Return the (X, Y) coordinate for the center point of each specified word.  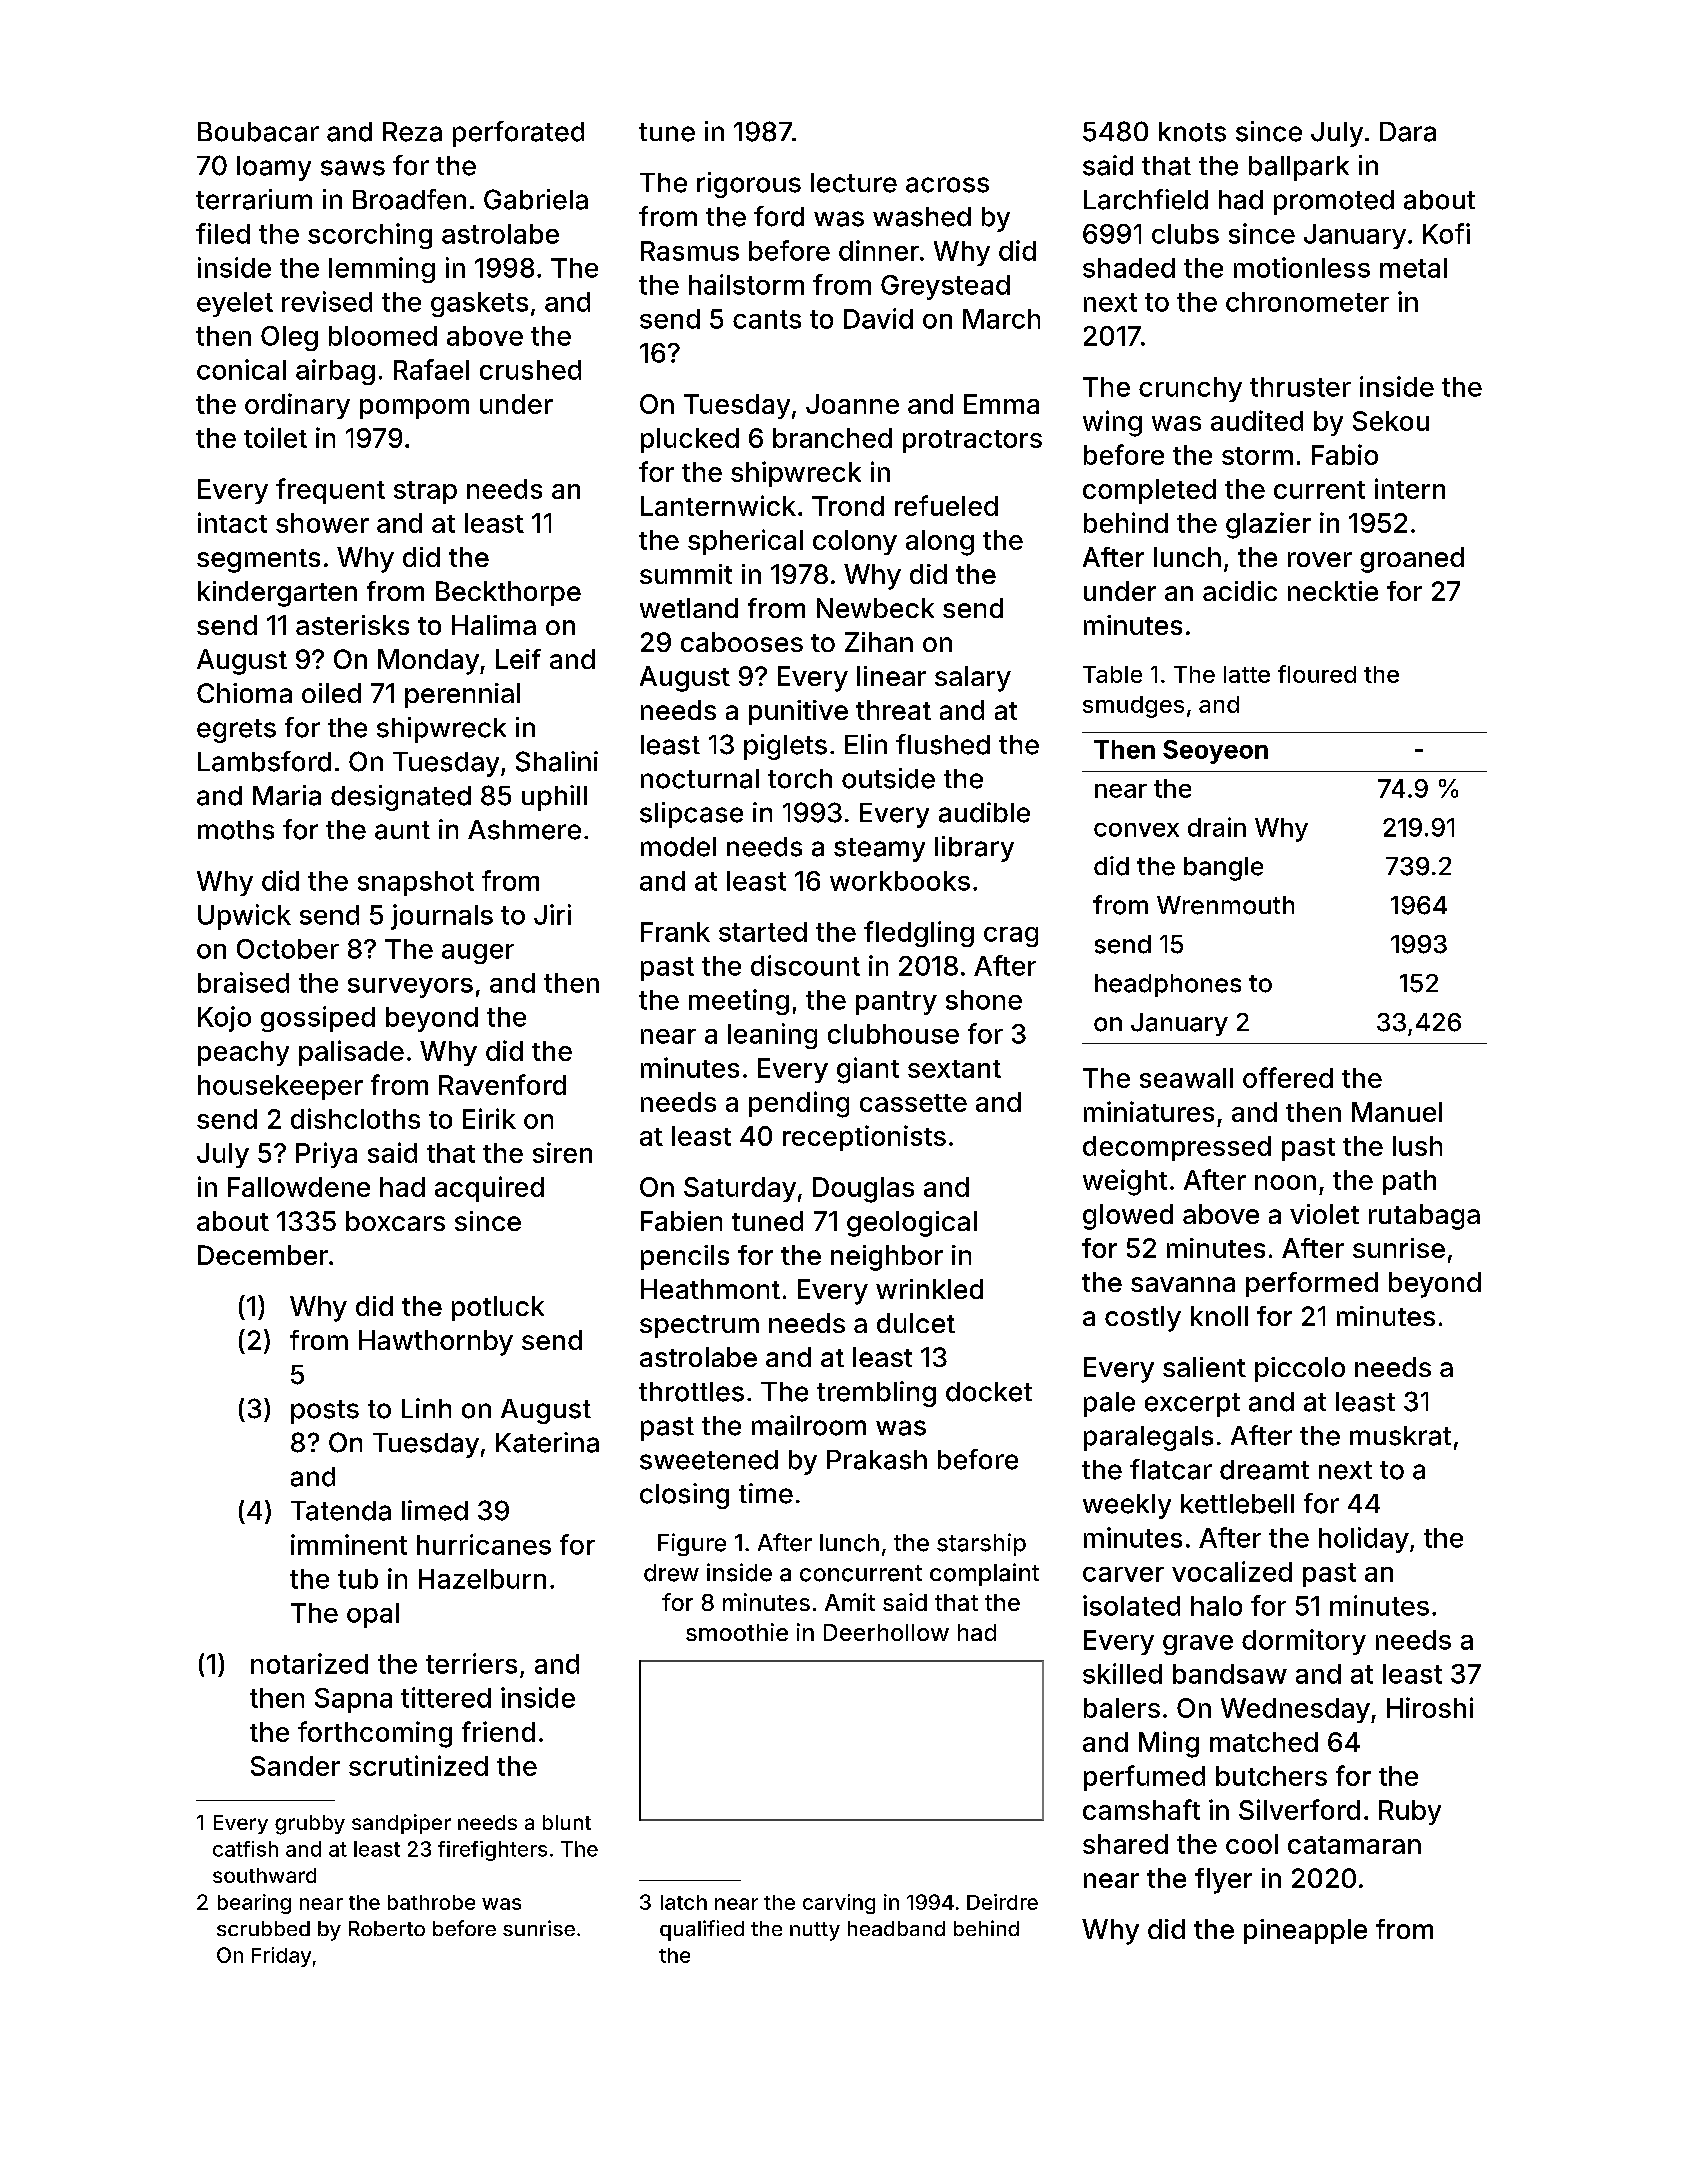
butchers (1271, 1776)
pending (799, 1104)
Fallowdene (299, 1187)
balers (1122, 1708)
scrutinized (418, 1765)
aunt (402, 830)
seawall (1186, 1078)
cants (767, 319)
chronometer (1307, 302)
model (678, 847)
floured (1317, 674)
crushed (530, 370)
